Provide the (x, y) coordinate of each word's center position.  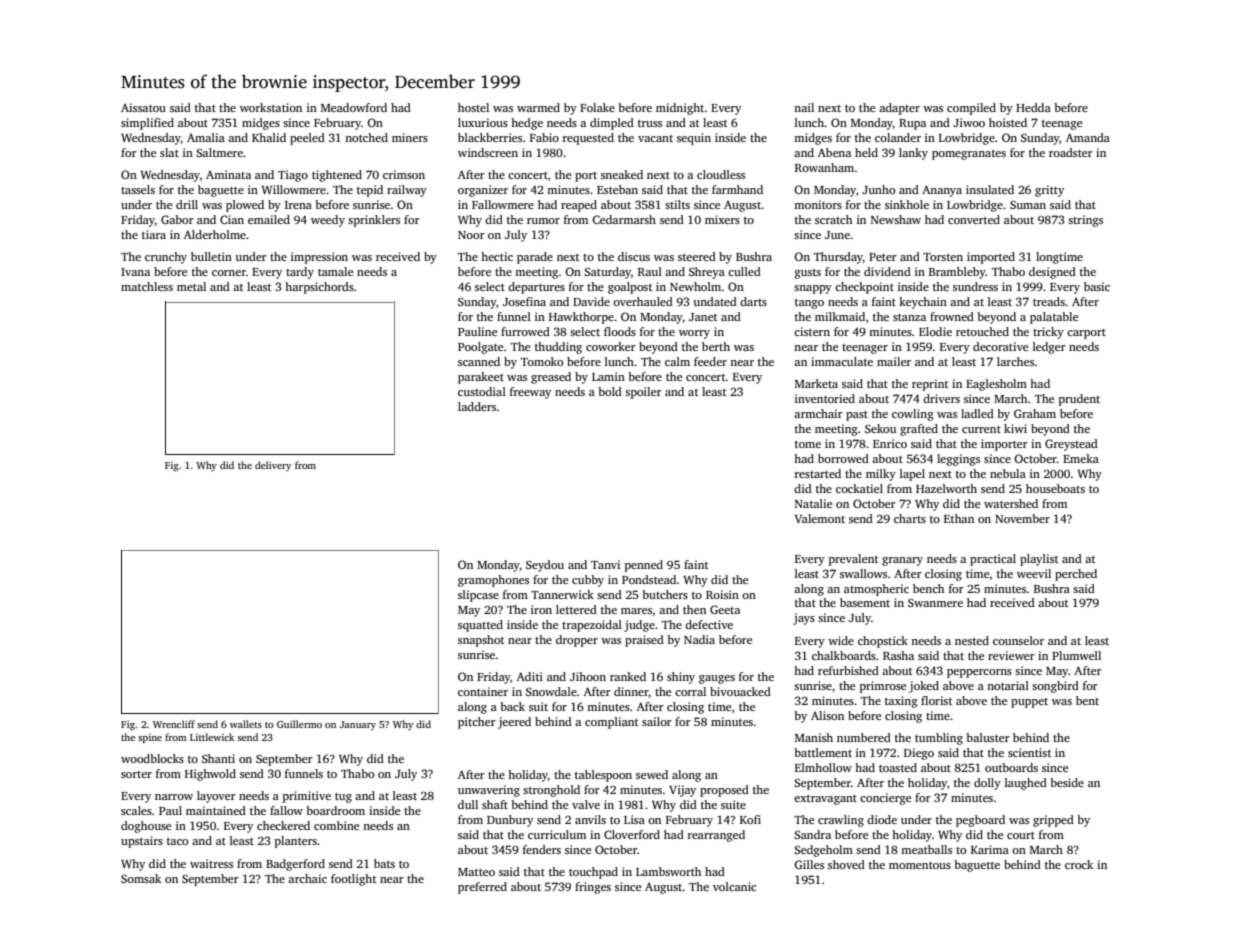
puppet (1029, 703)
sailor (657, 721)
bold (610, 391)
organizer (483, 191)
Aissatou (143, 107)
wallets (246, 724)
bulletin (211, 256)
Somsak (141, 878)
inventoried (825, 398)
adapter (899, 109)
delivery (273, 466)
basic (1097, 286)
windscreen (488, 152)
